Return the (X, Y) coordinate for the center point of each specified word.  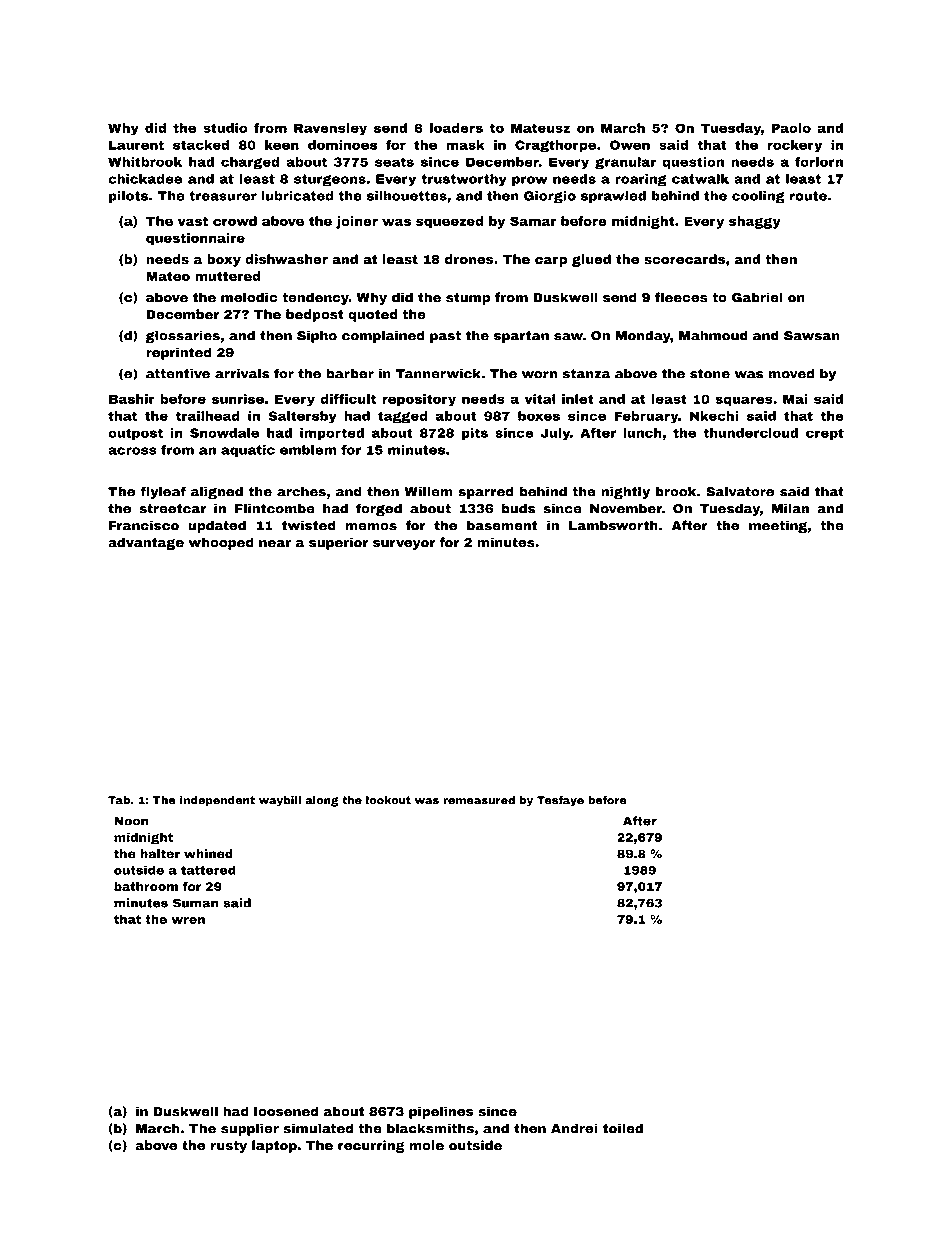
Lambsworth (613, 525)
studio (225, 128)
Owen (630, 145)
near (275, 544)
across (132, 451)
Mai (795, 399)
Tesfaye (560, 801)
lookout (388, 800)
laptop (274, 1146)
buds (518, 508)
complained (383, 336)
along (322, 801)
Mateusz (540, 128)
